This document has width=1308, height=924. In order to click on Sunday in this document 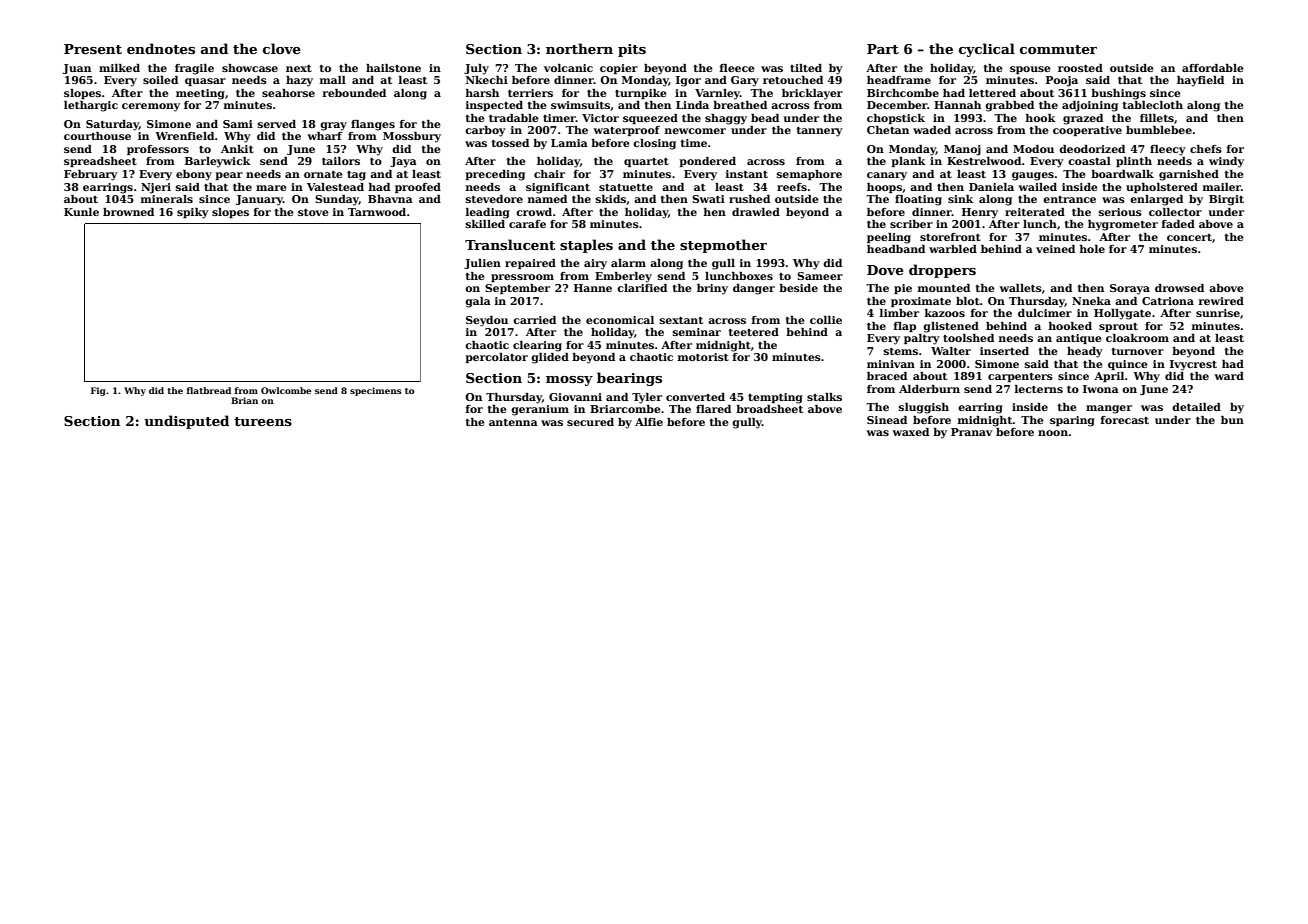, I will do `click(337, 200)`.
